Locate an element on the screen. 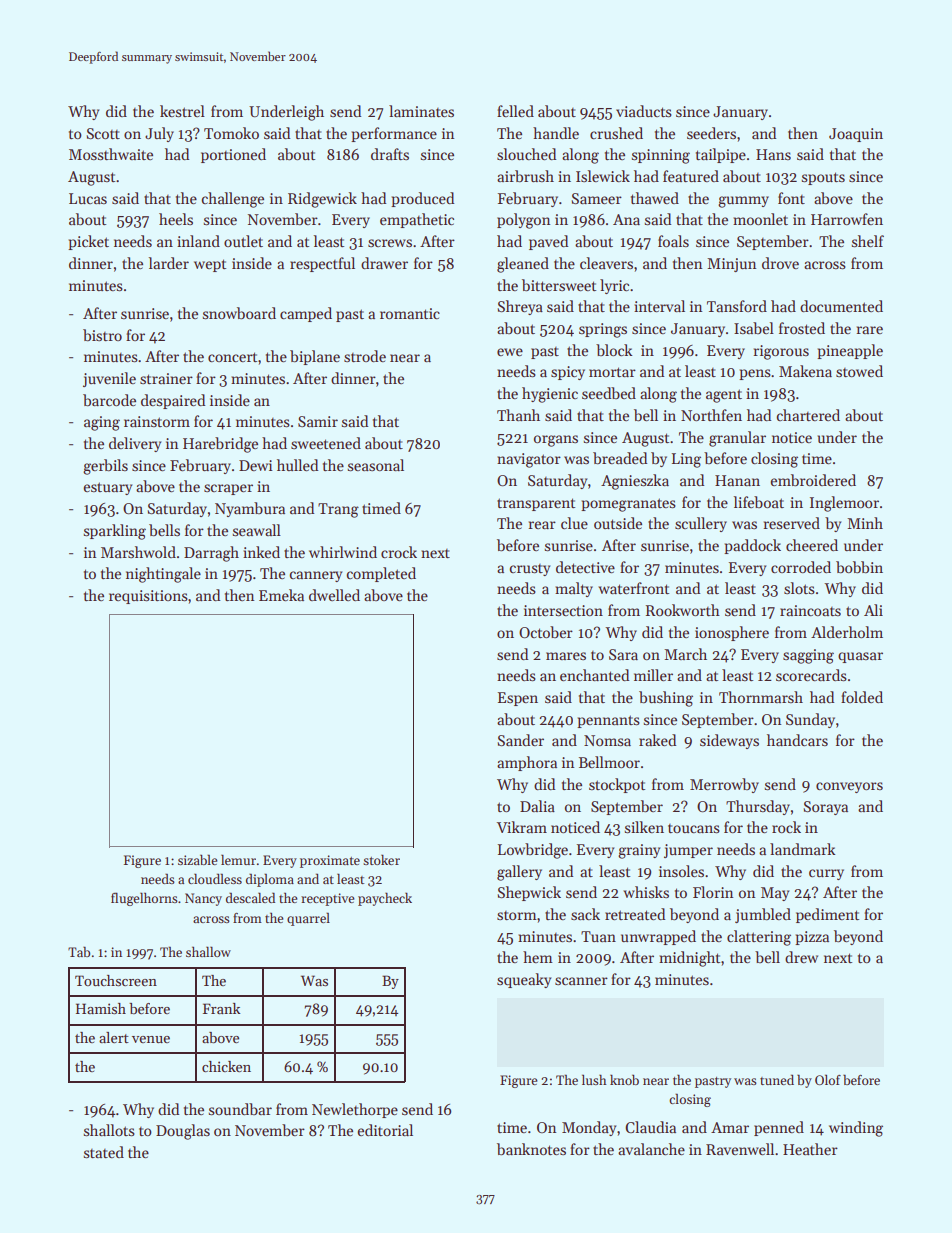 The height and width of the screenshot is (1233, 952). Heather is located at coordinates (810, 1149).
